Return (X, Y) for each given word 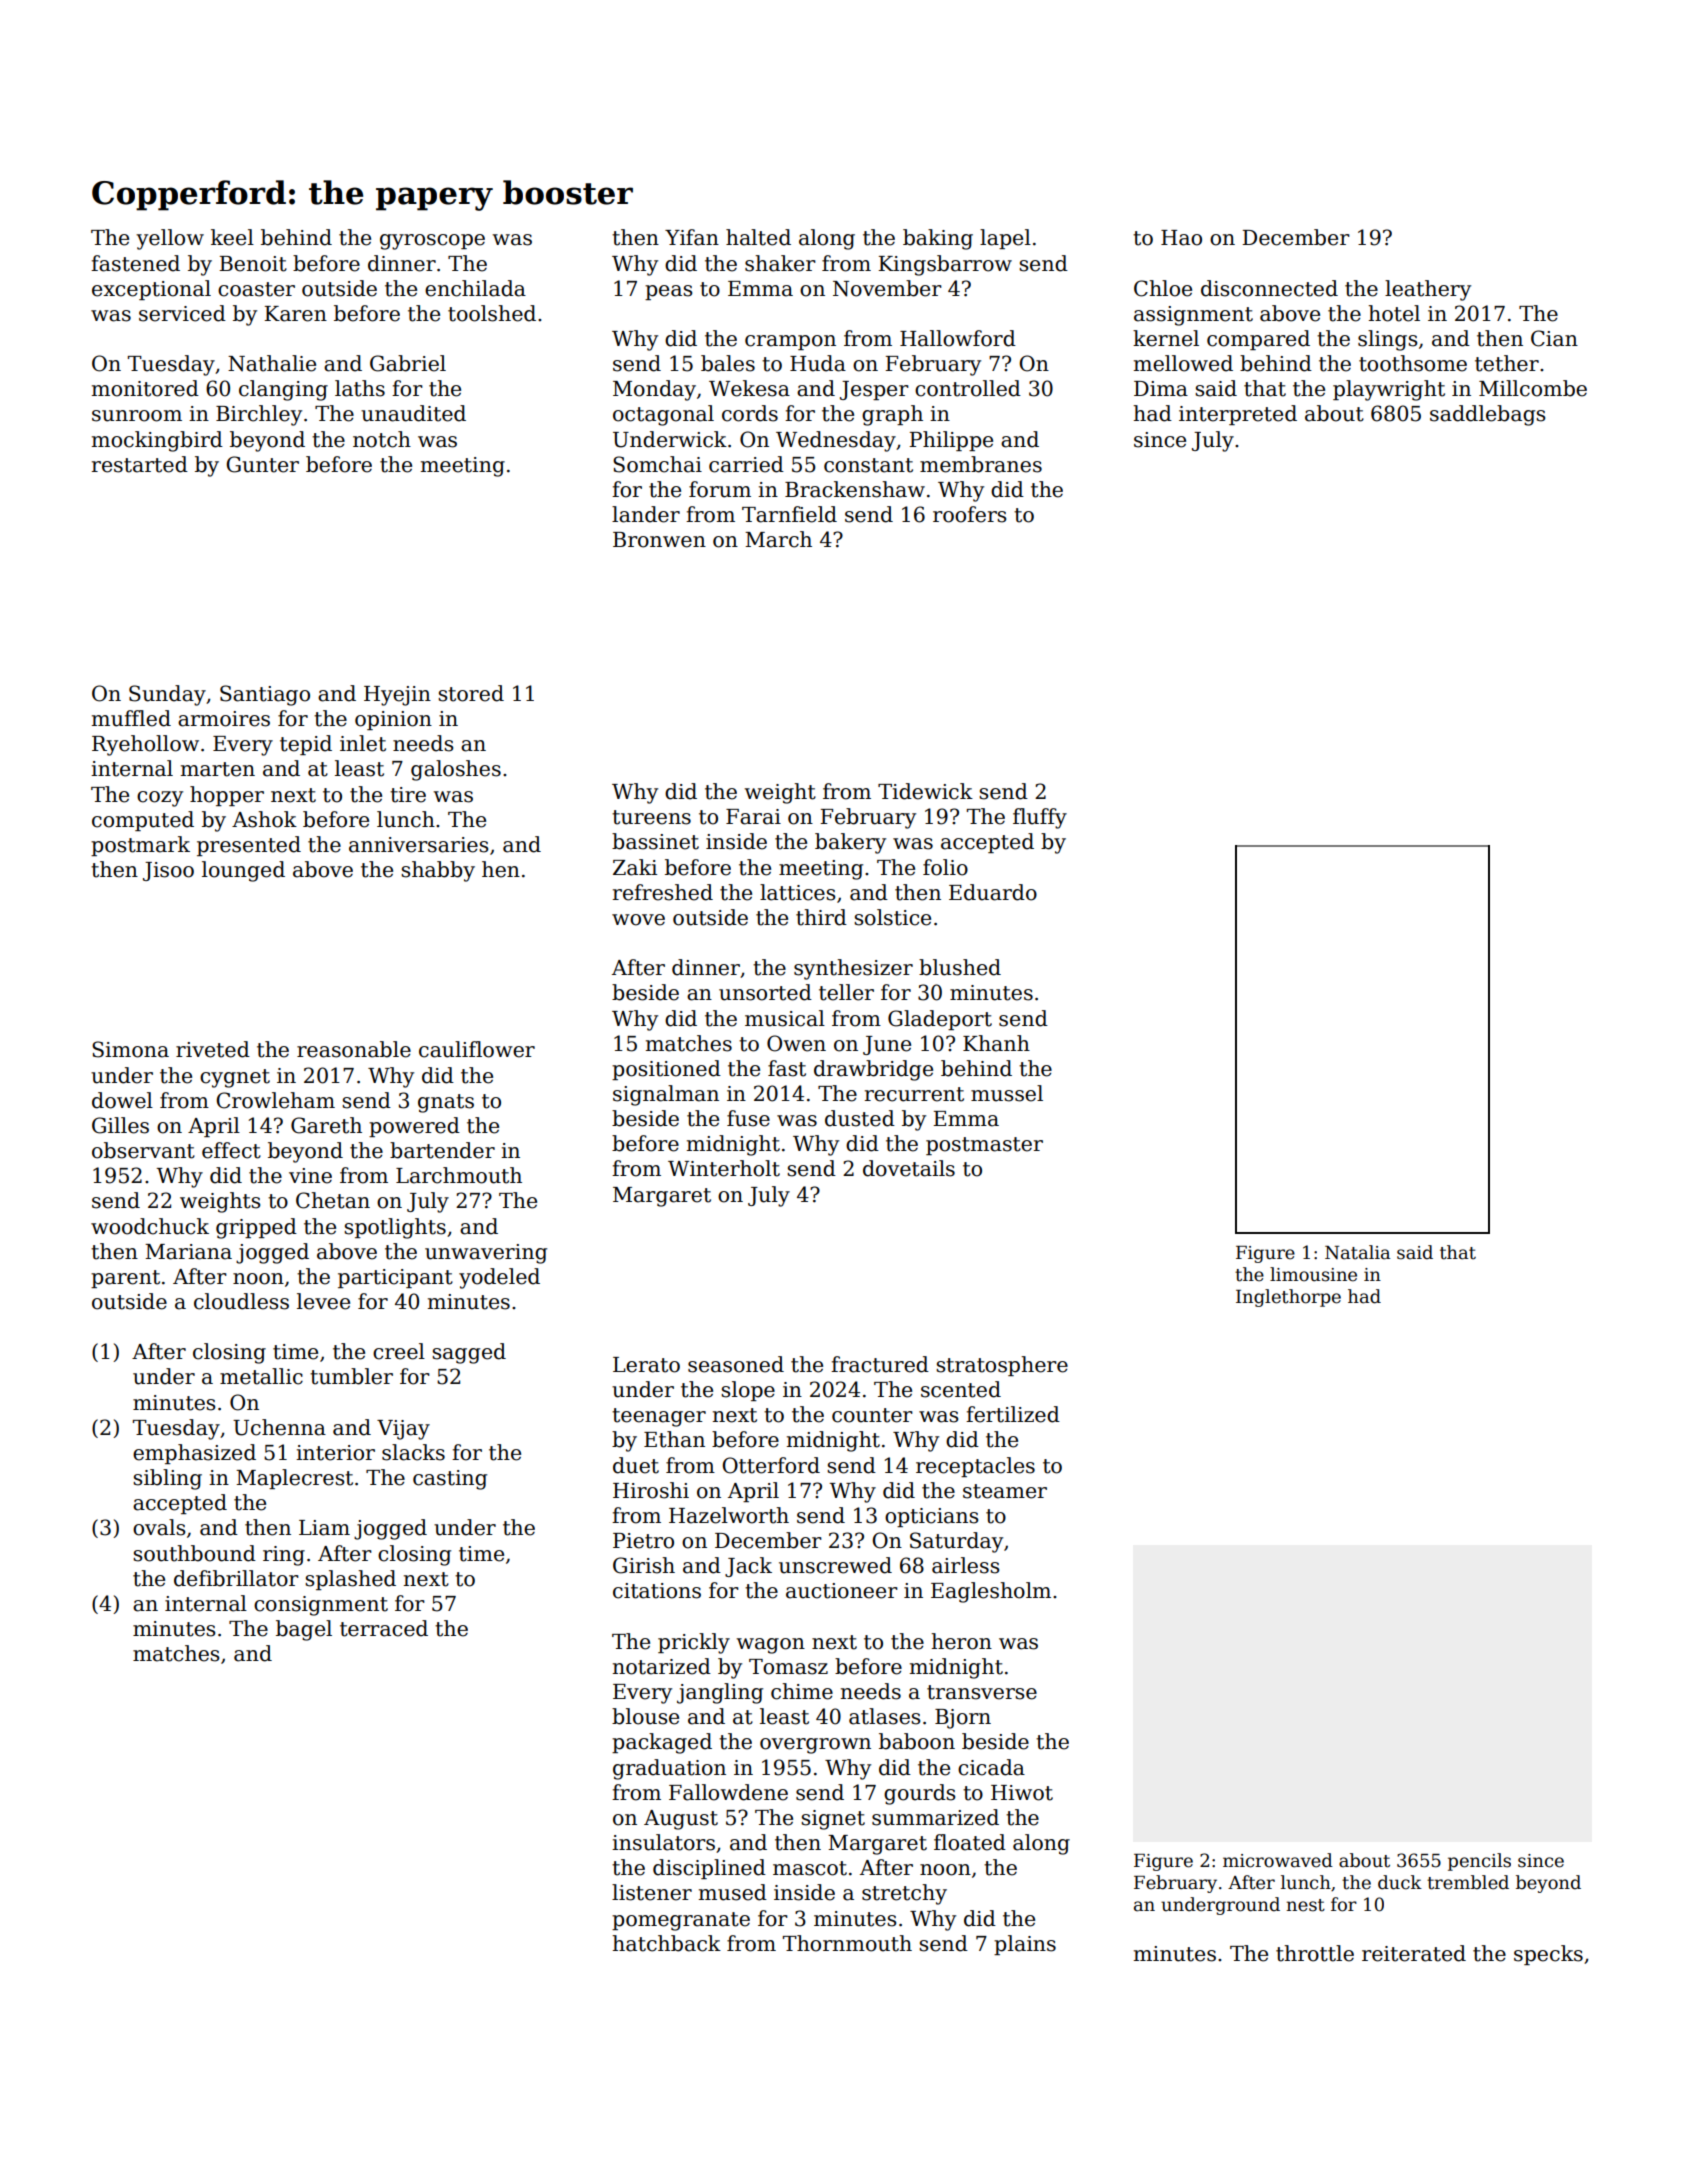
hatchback (666, 1943)
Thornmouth (847, 1943)
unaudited (413, 413)
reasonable (354, 1049)
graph (892, 415)
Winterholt (724, 1168)
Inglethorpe (1288, 1298)
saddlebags (1487, 415)
